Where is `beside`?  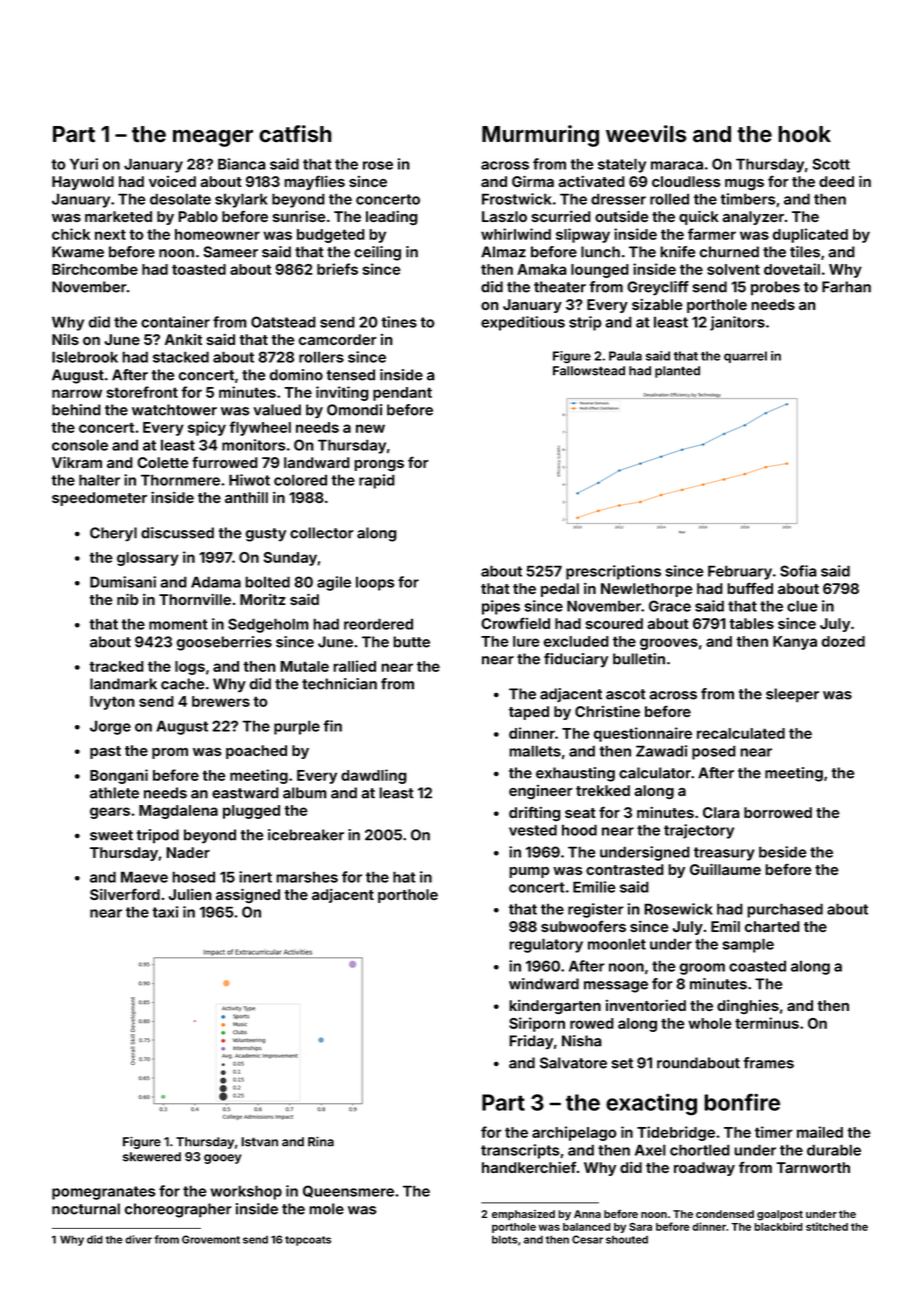
beside is located at coordinates (782, 852).
